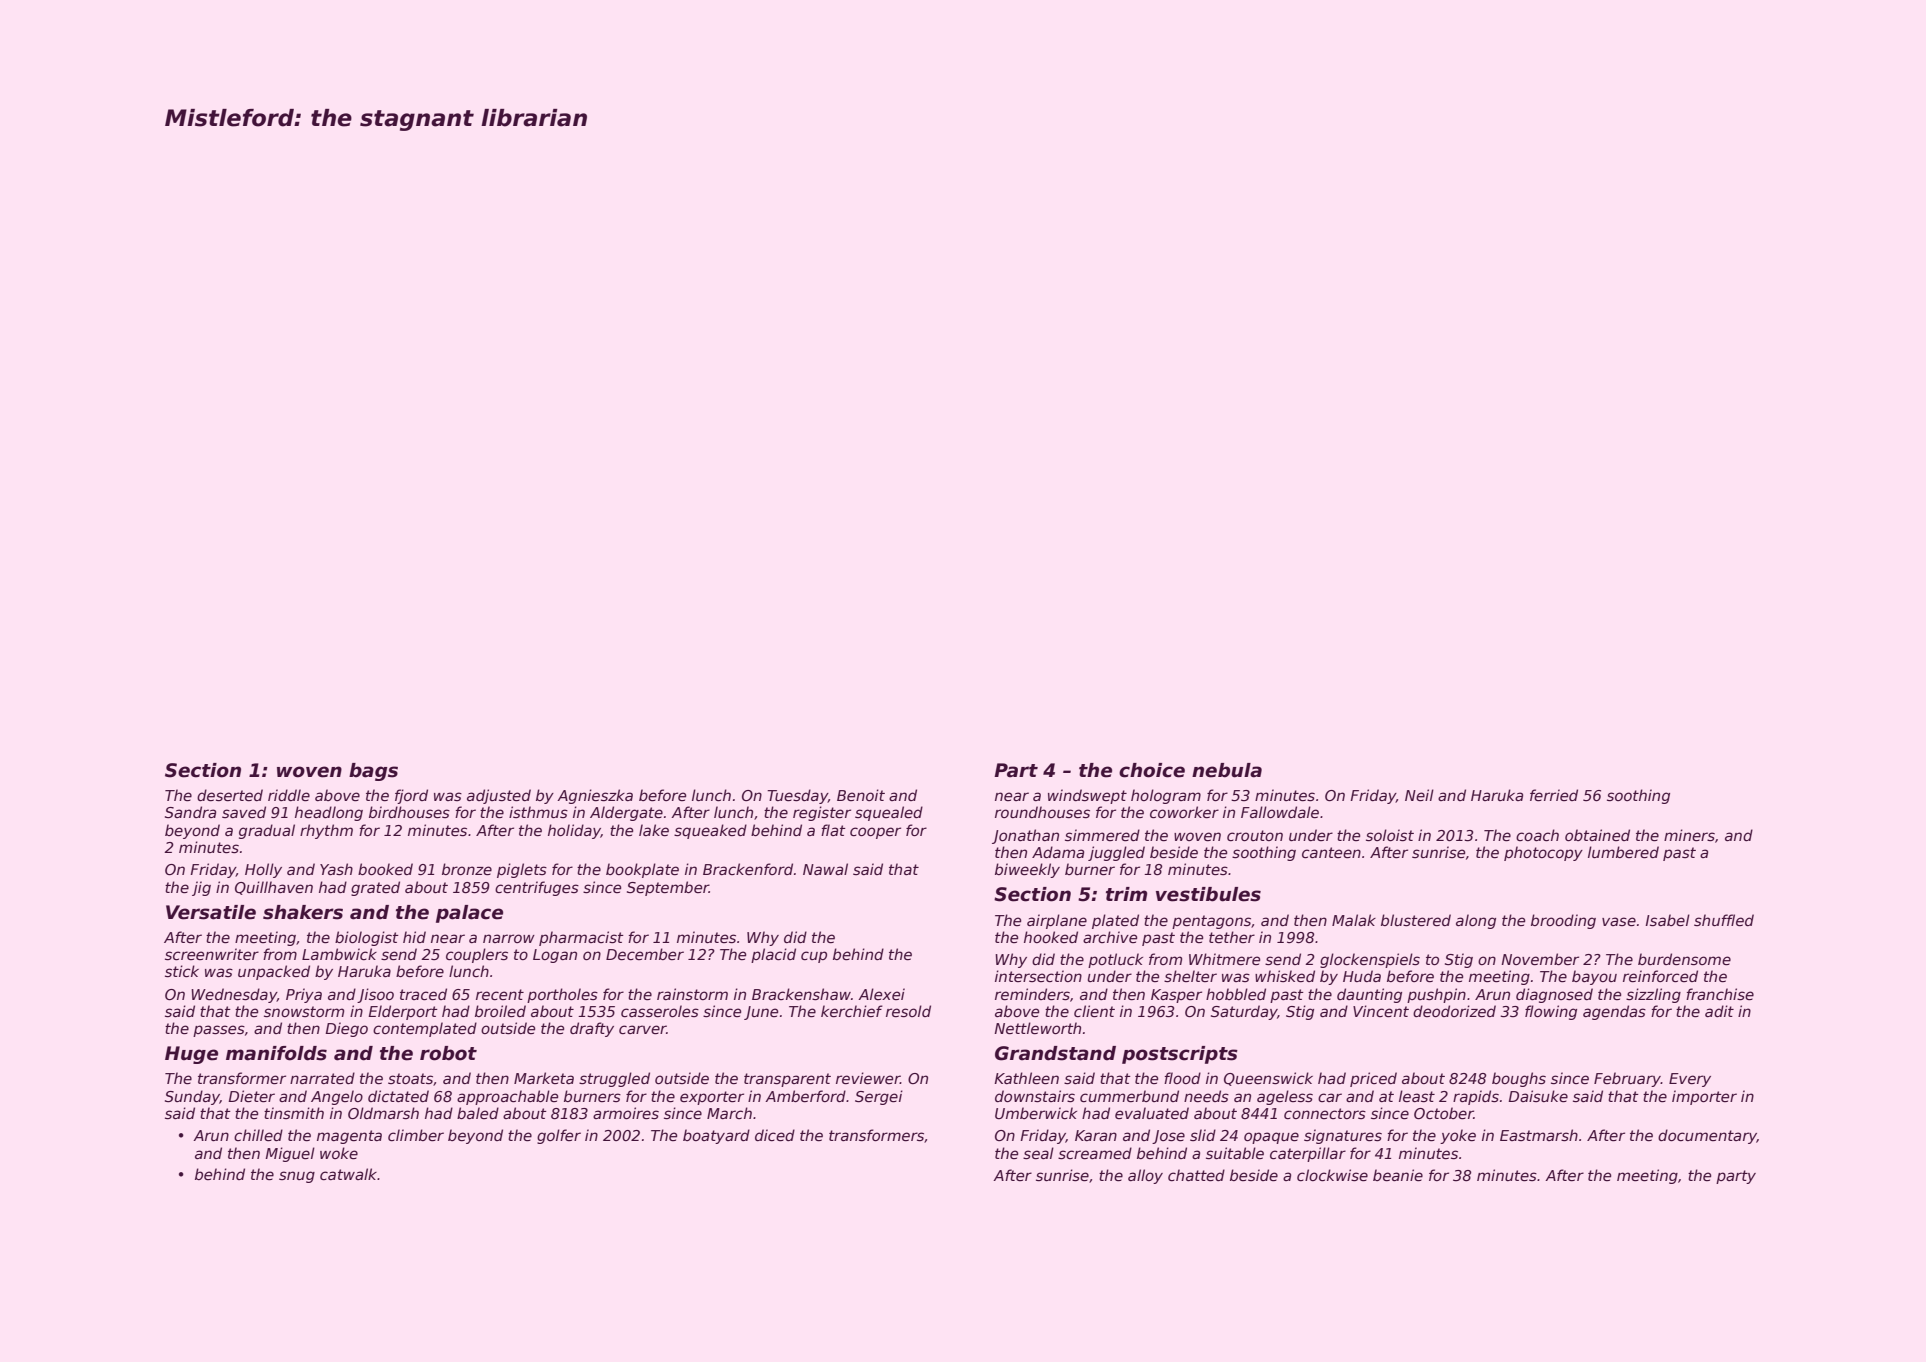  I want to click on biweekly, so click(1027, 870).
